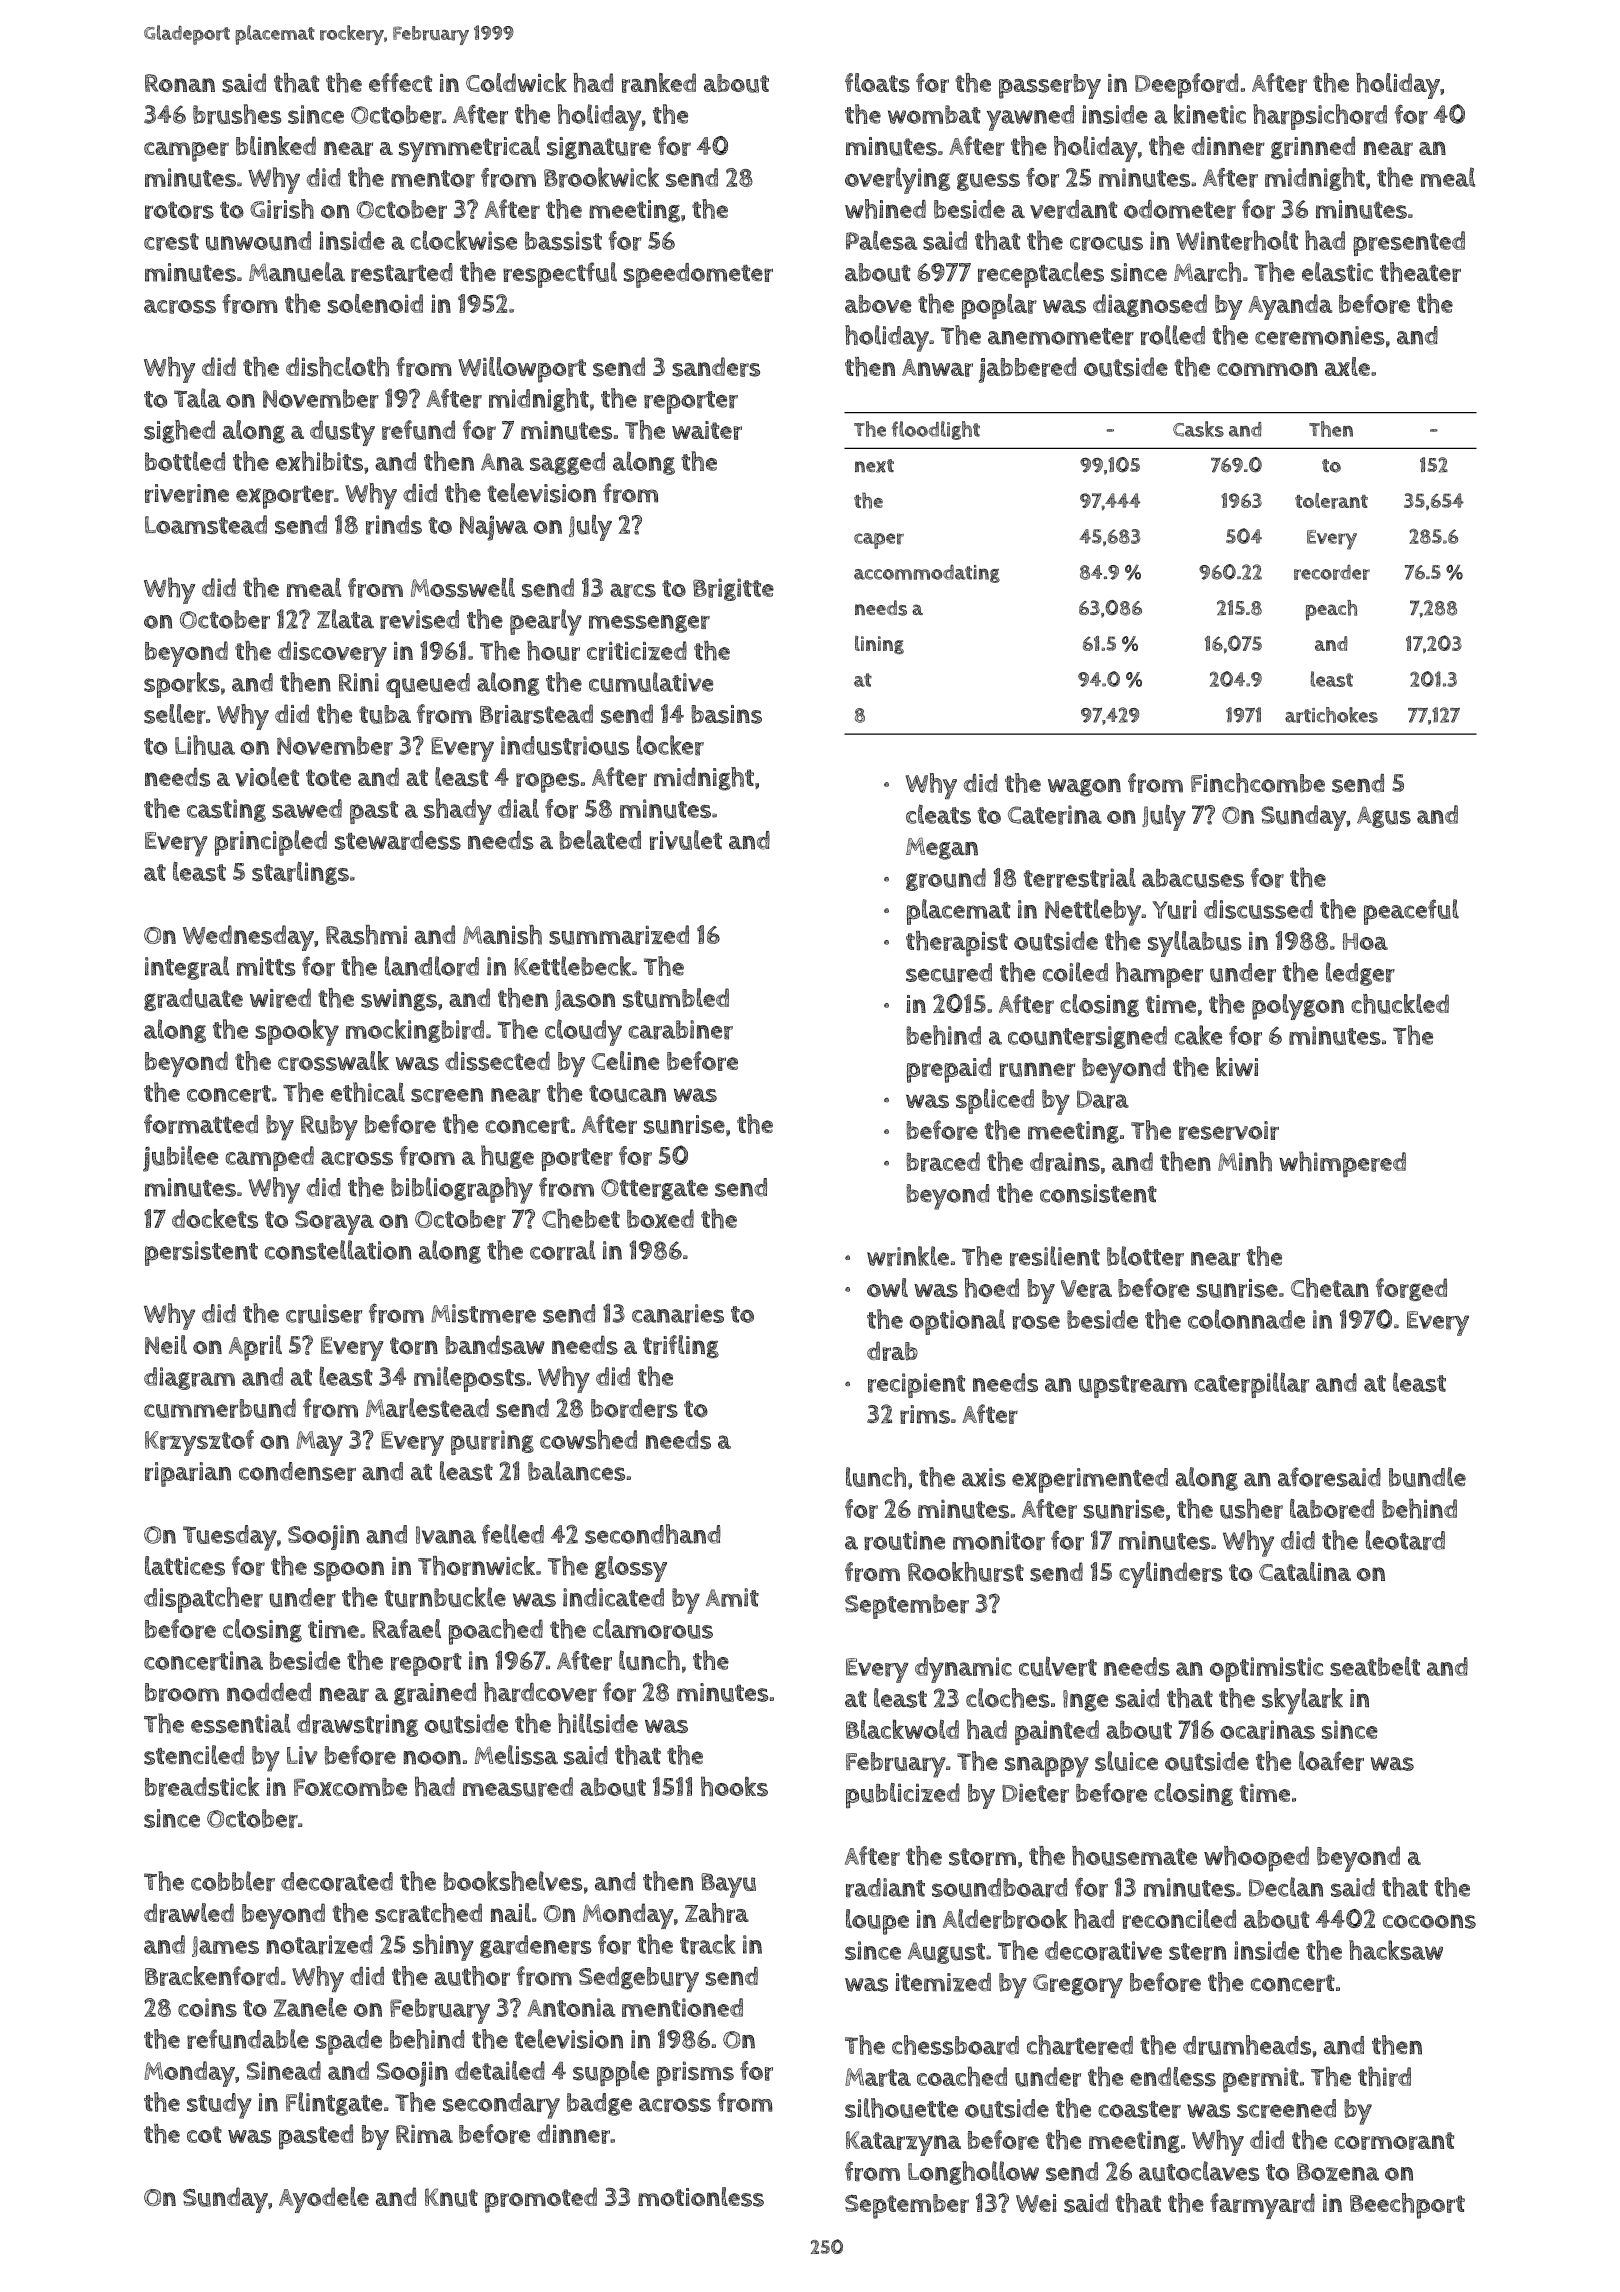  What do you see at coordinates (879, 541) in the screenshot?
I see `caper` at bounding box center [879, 541].
